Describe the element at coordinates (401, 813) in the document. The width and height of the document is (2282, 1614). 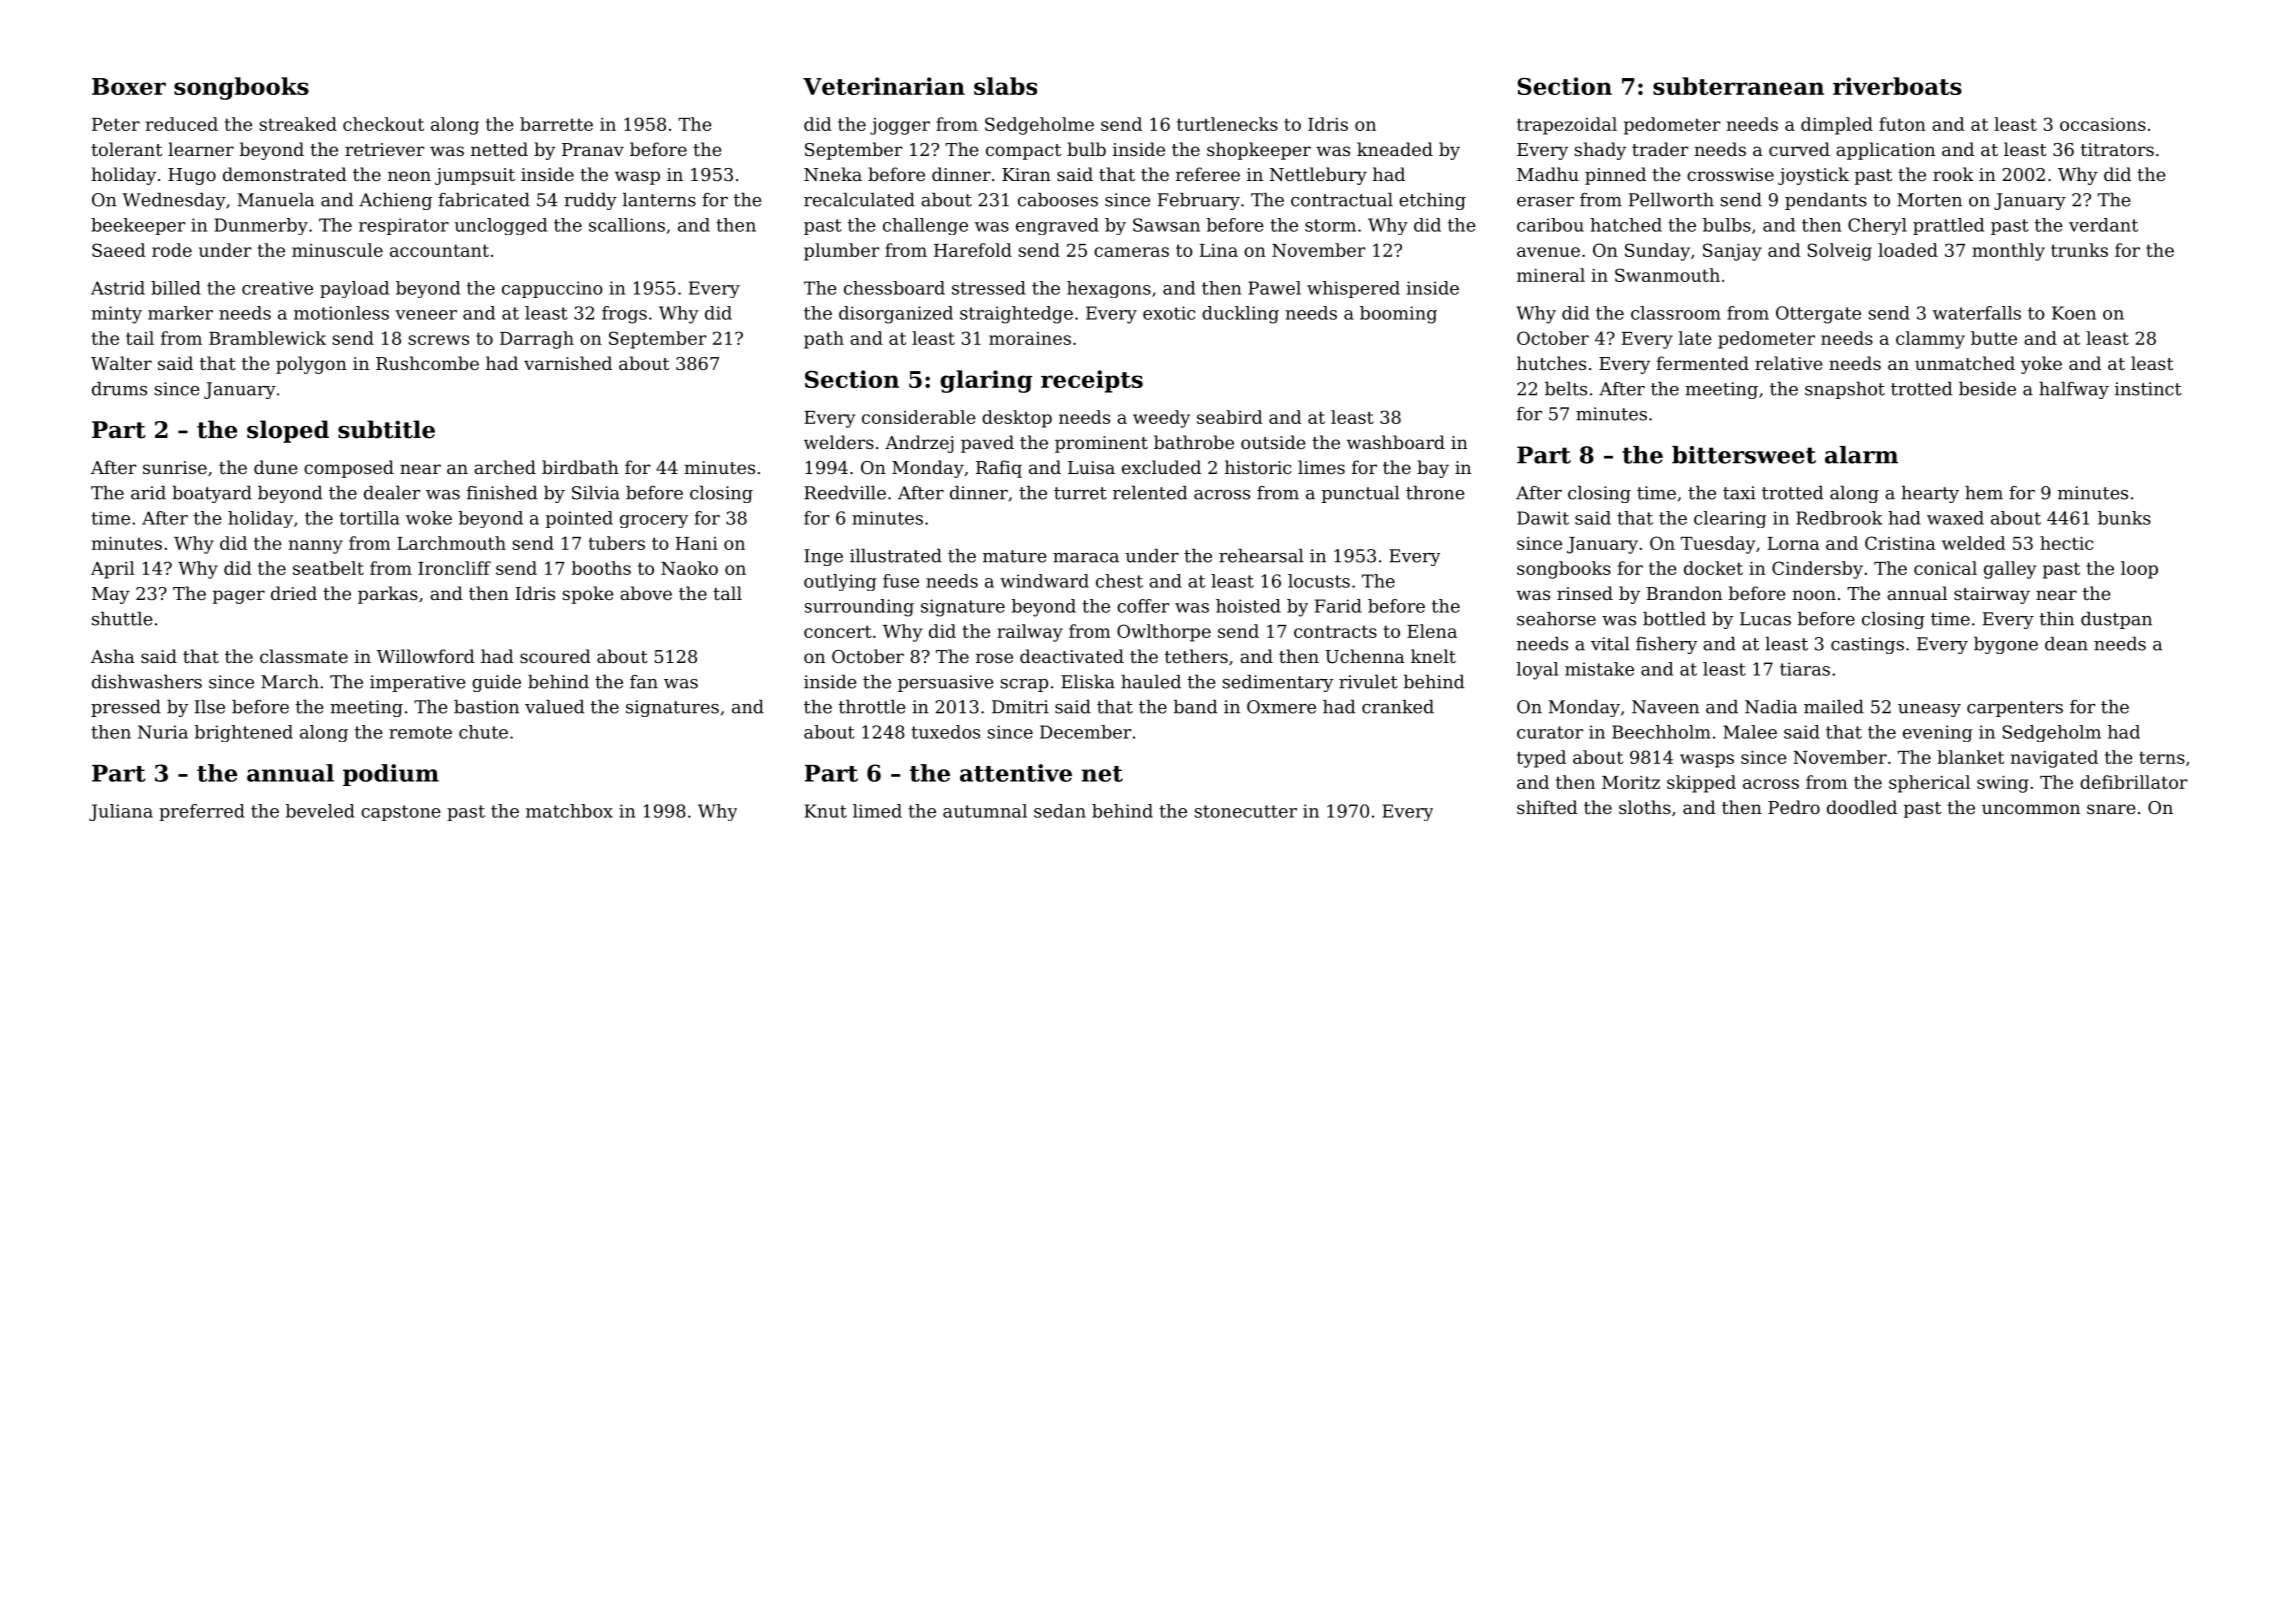
I see `capstone` at that location.
